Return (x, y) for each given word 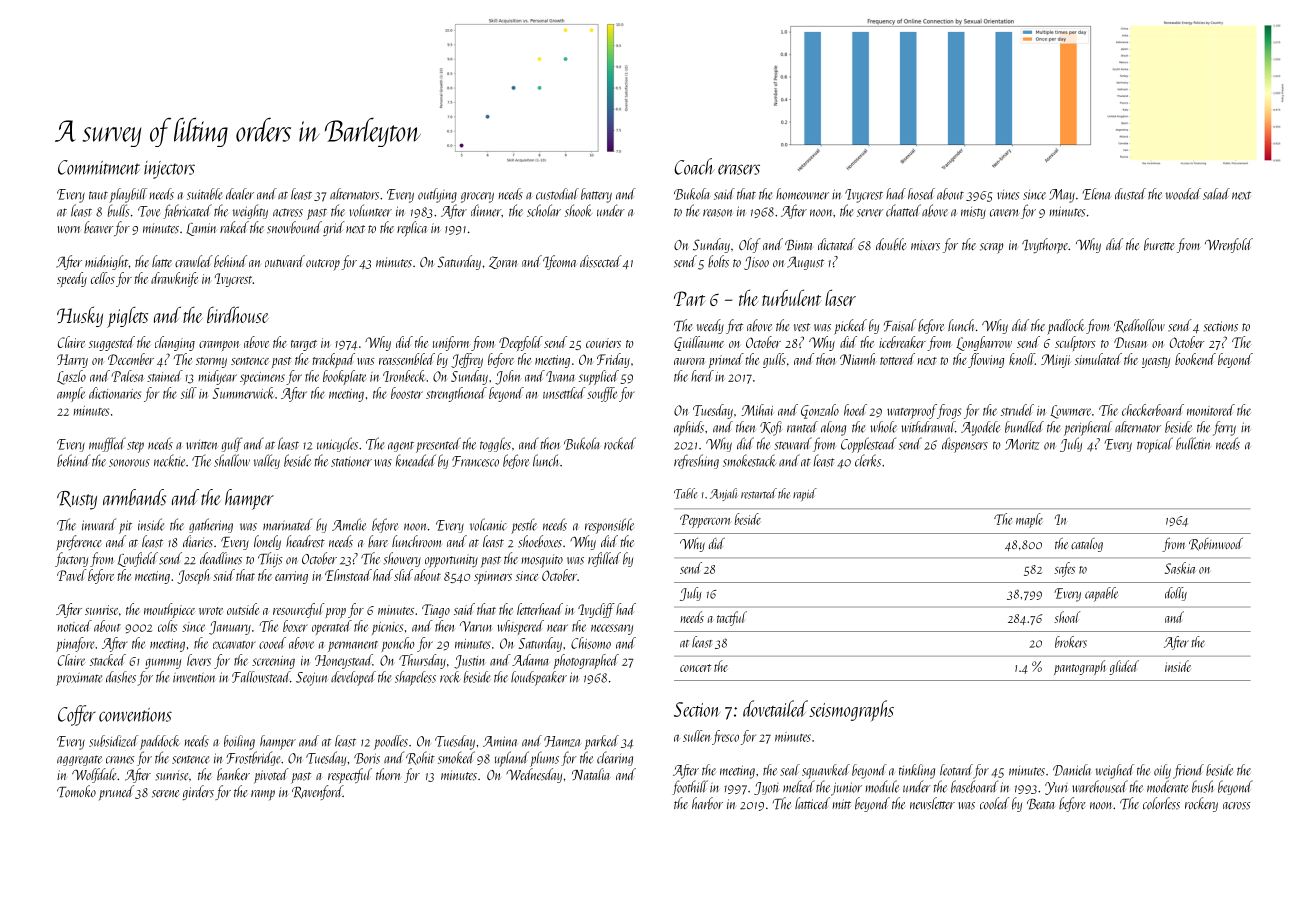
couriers (603, 343)
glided (1124, 667)
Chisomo (591, 643)
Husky (80, 316)
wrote (211, 611)
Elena (1097, 194)
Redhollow (1139, 326)
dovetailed (775, 708)
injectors (169, 170)
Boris (367, 758)
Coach (694, 166)
